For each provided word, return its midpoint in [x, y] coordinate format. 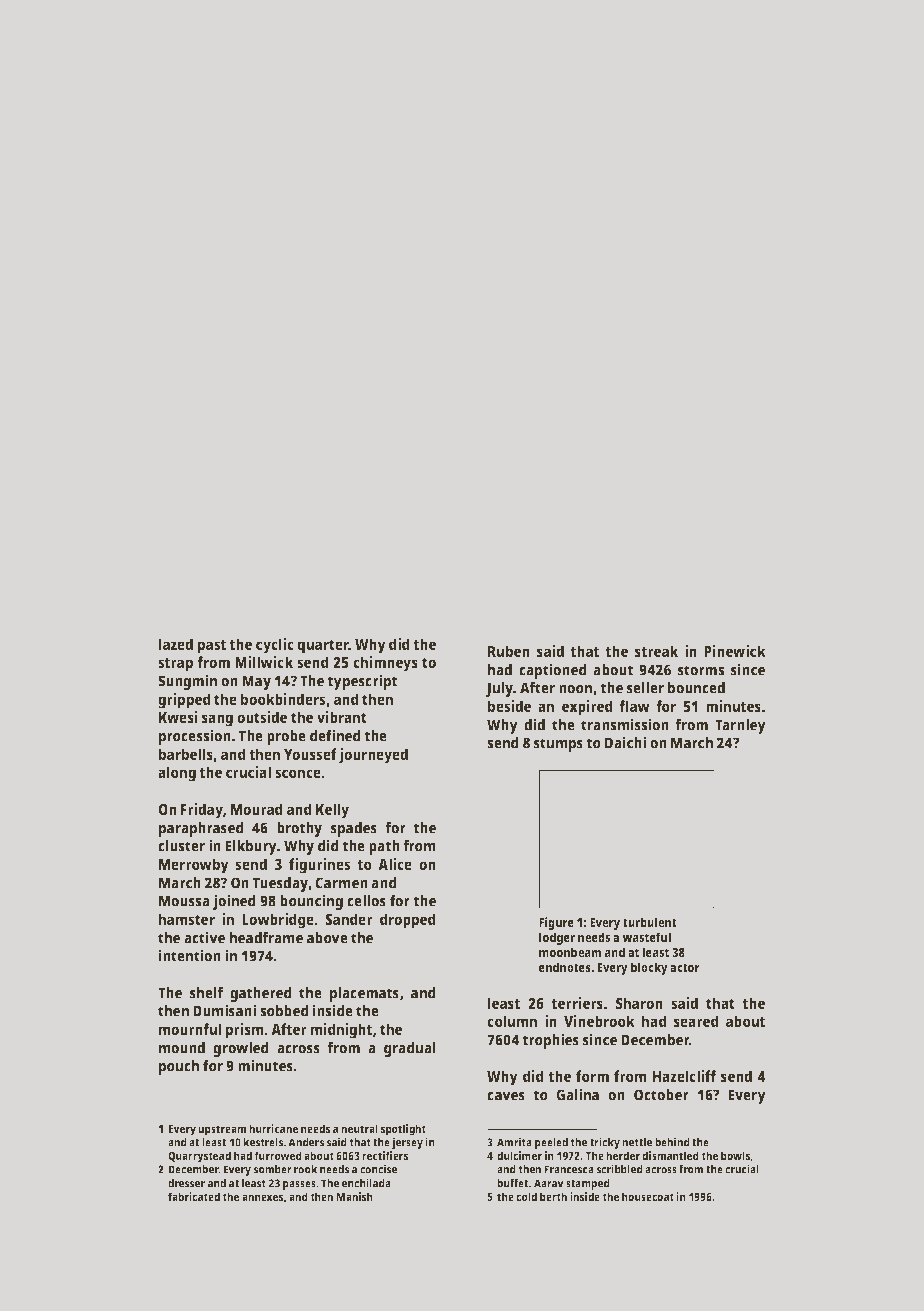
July [499, 689]
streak [656, 651]
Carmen [341, 883]
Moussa [184, 901]
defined [335, 735]
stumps [558, 745]
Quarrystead [199, 1157]
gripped [184, 701]
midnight [341, 1031]
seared [696, 1021]
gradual [410, 1049]
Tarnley [740, 726]
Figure [556, 923]
